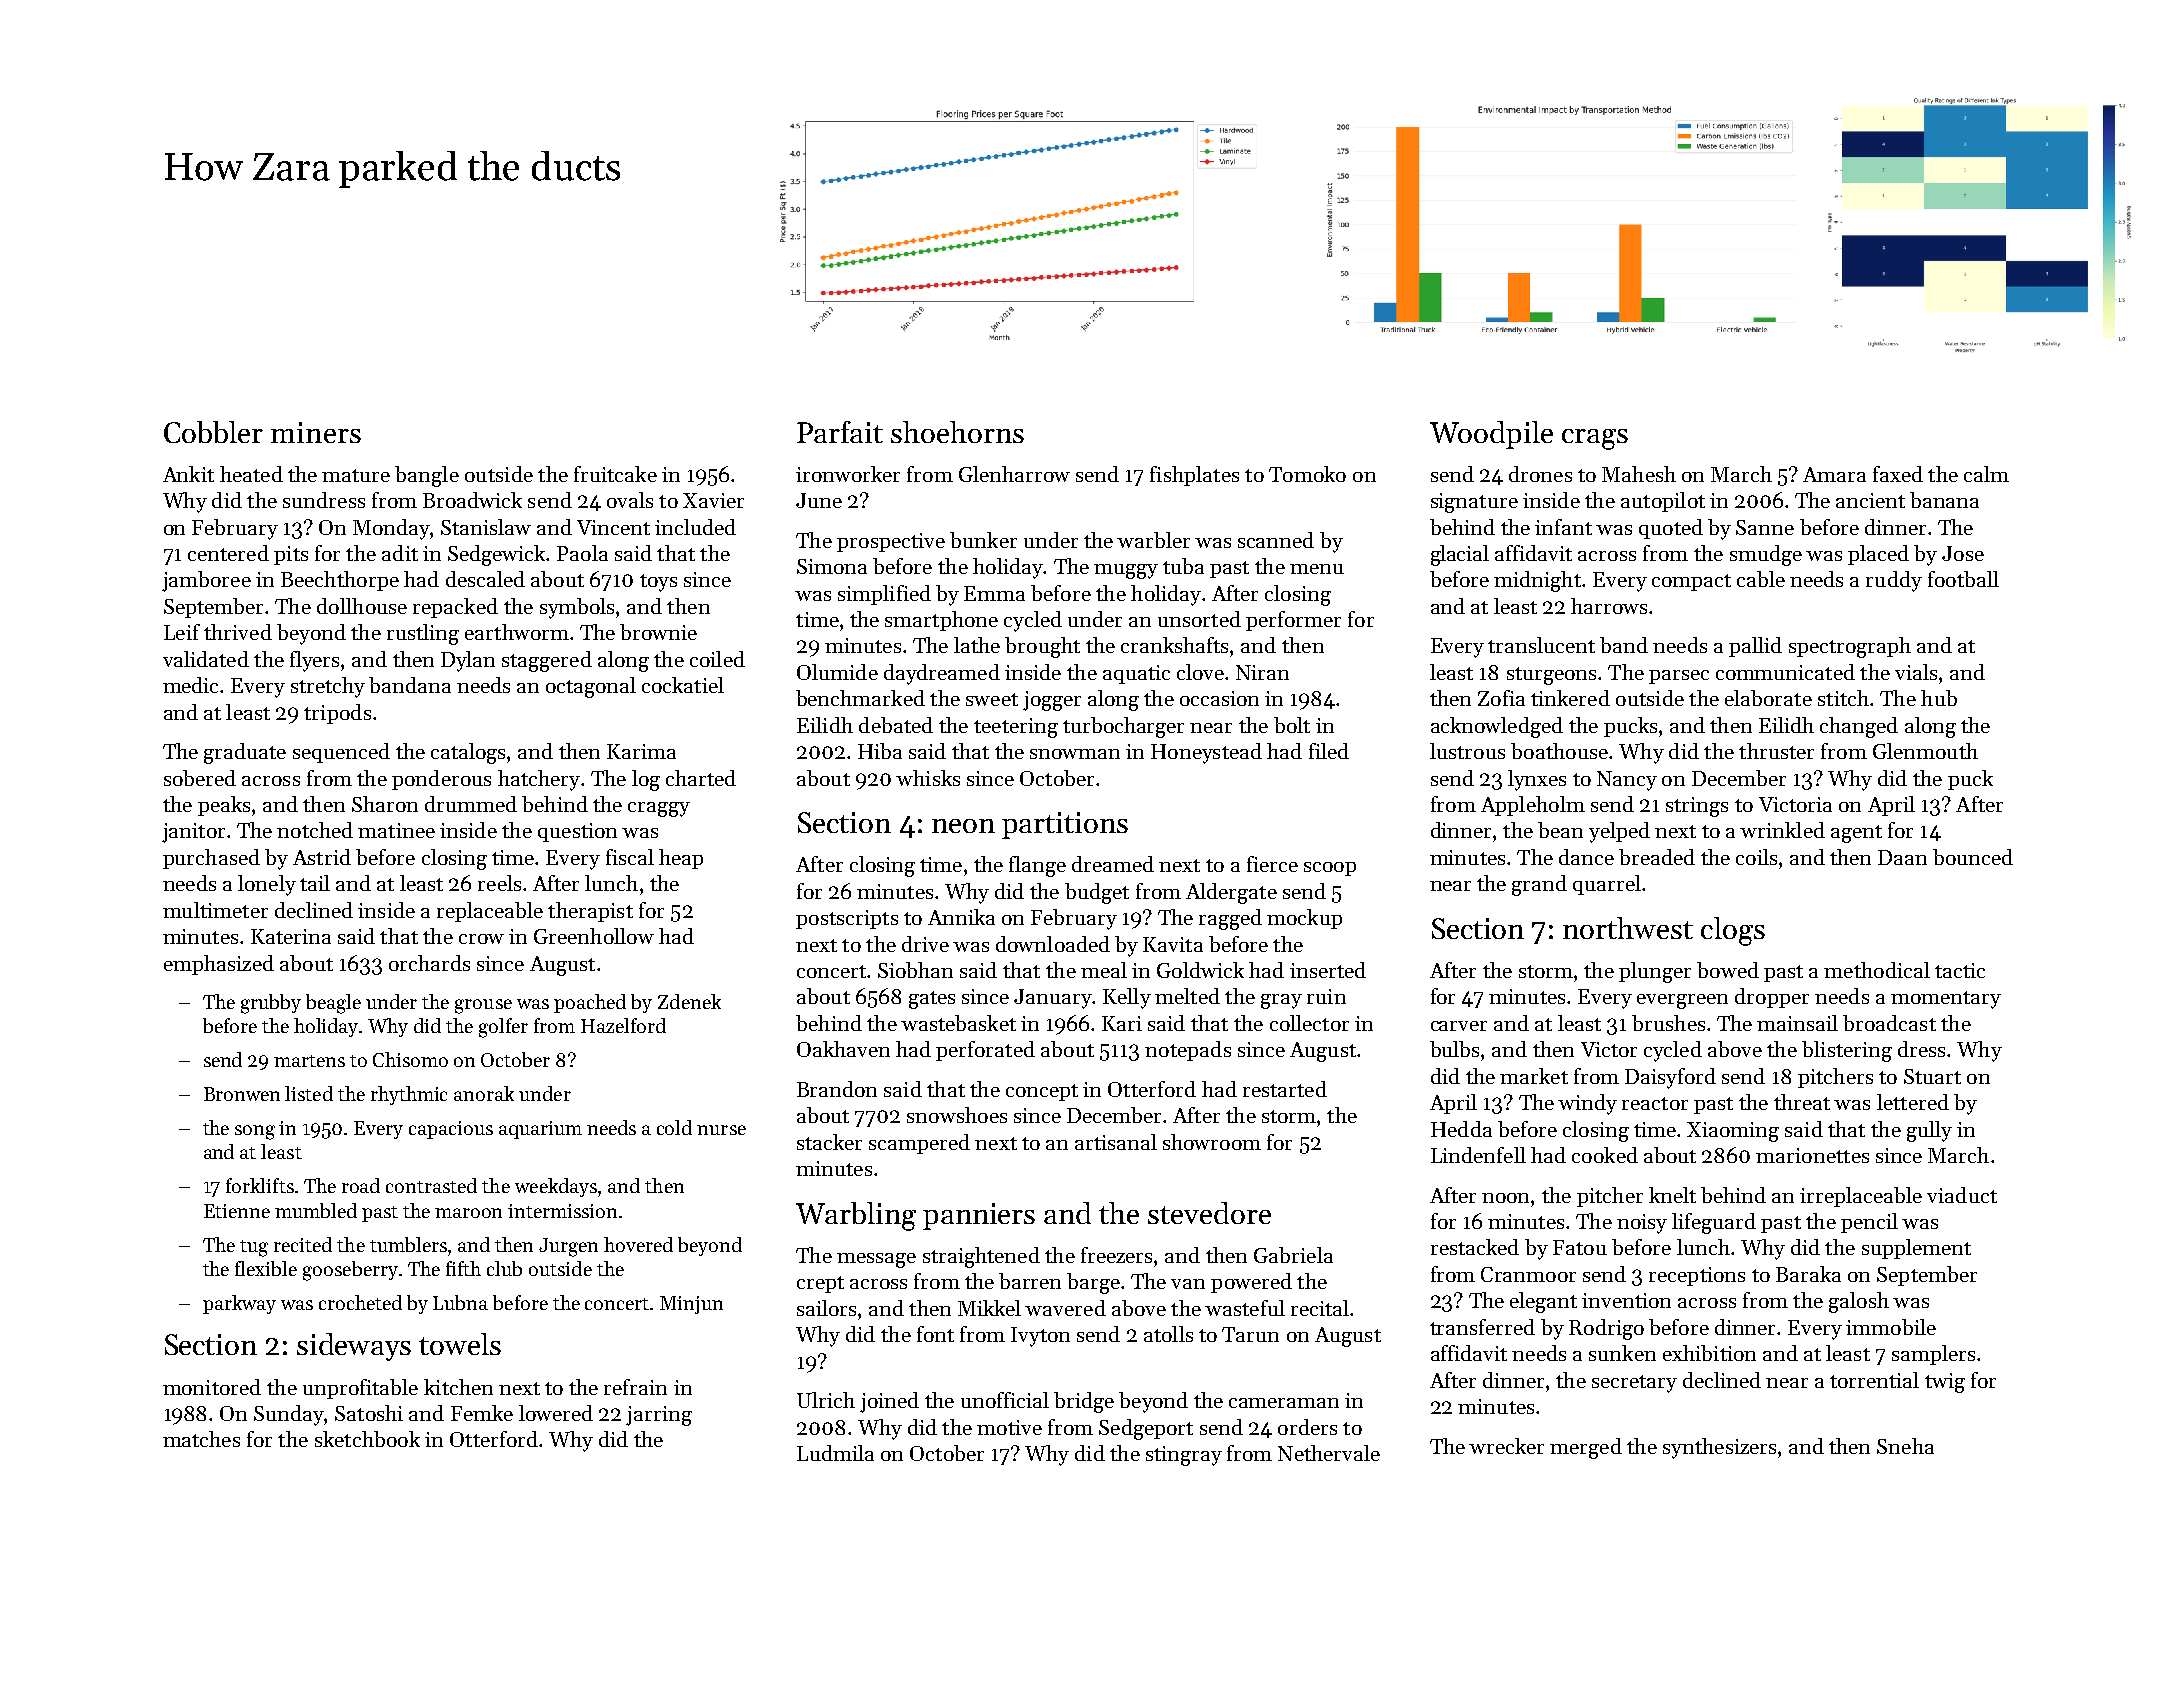  What do you see at coordinates (1116, 1142) in the screenshot?
I see `artisanal` at bounding box center [1116, 1142].
